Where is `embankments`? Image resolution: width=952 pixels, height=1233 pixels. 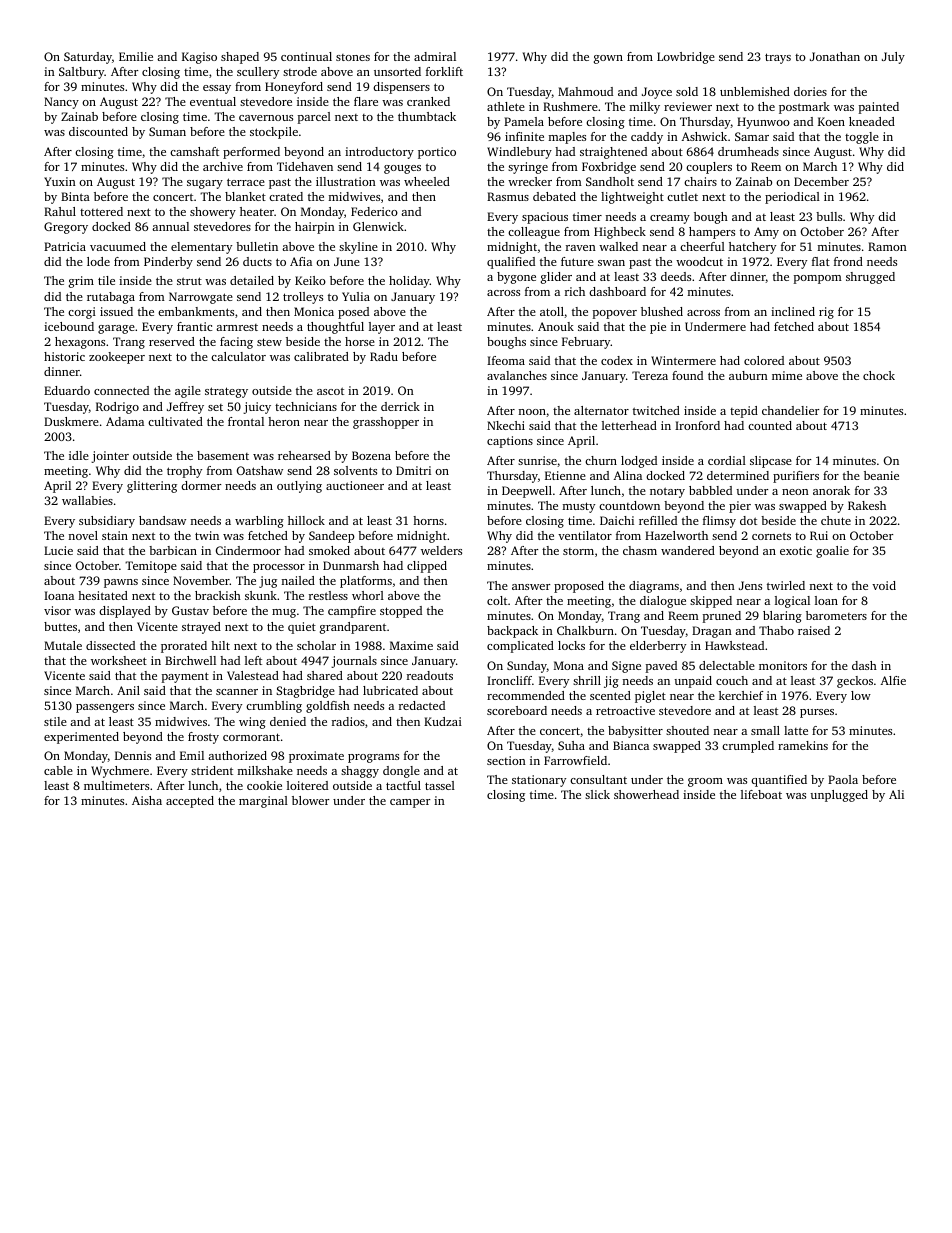
embankments is located at coordinates (196, 311).
